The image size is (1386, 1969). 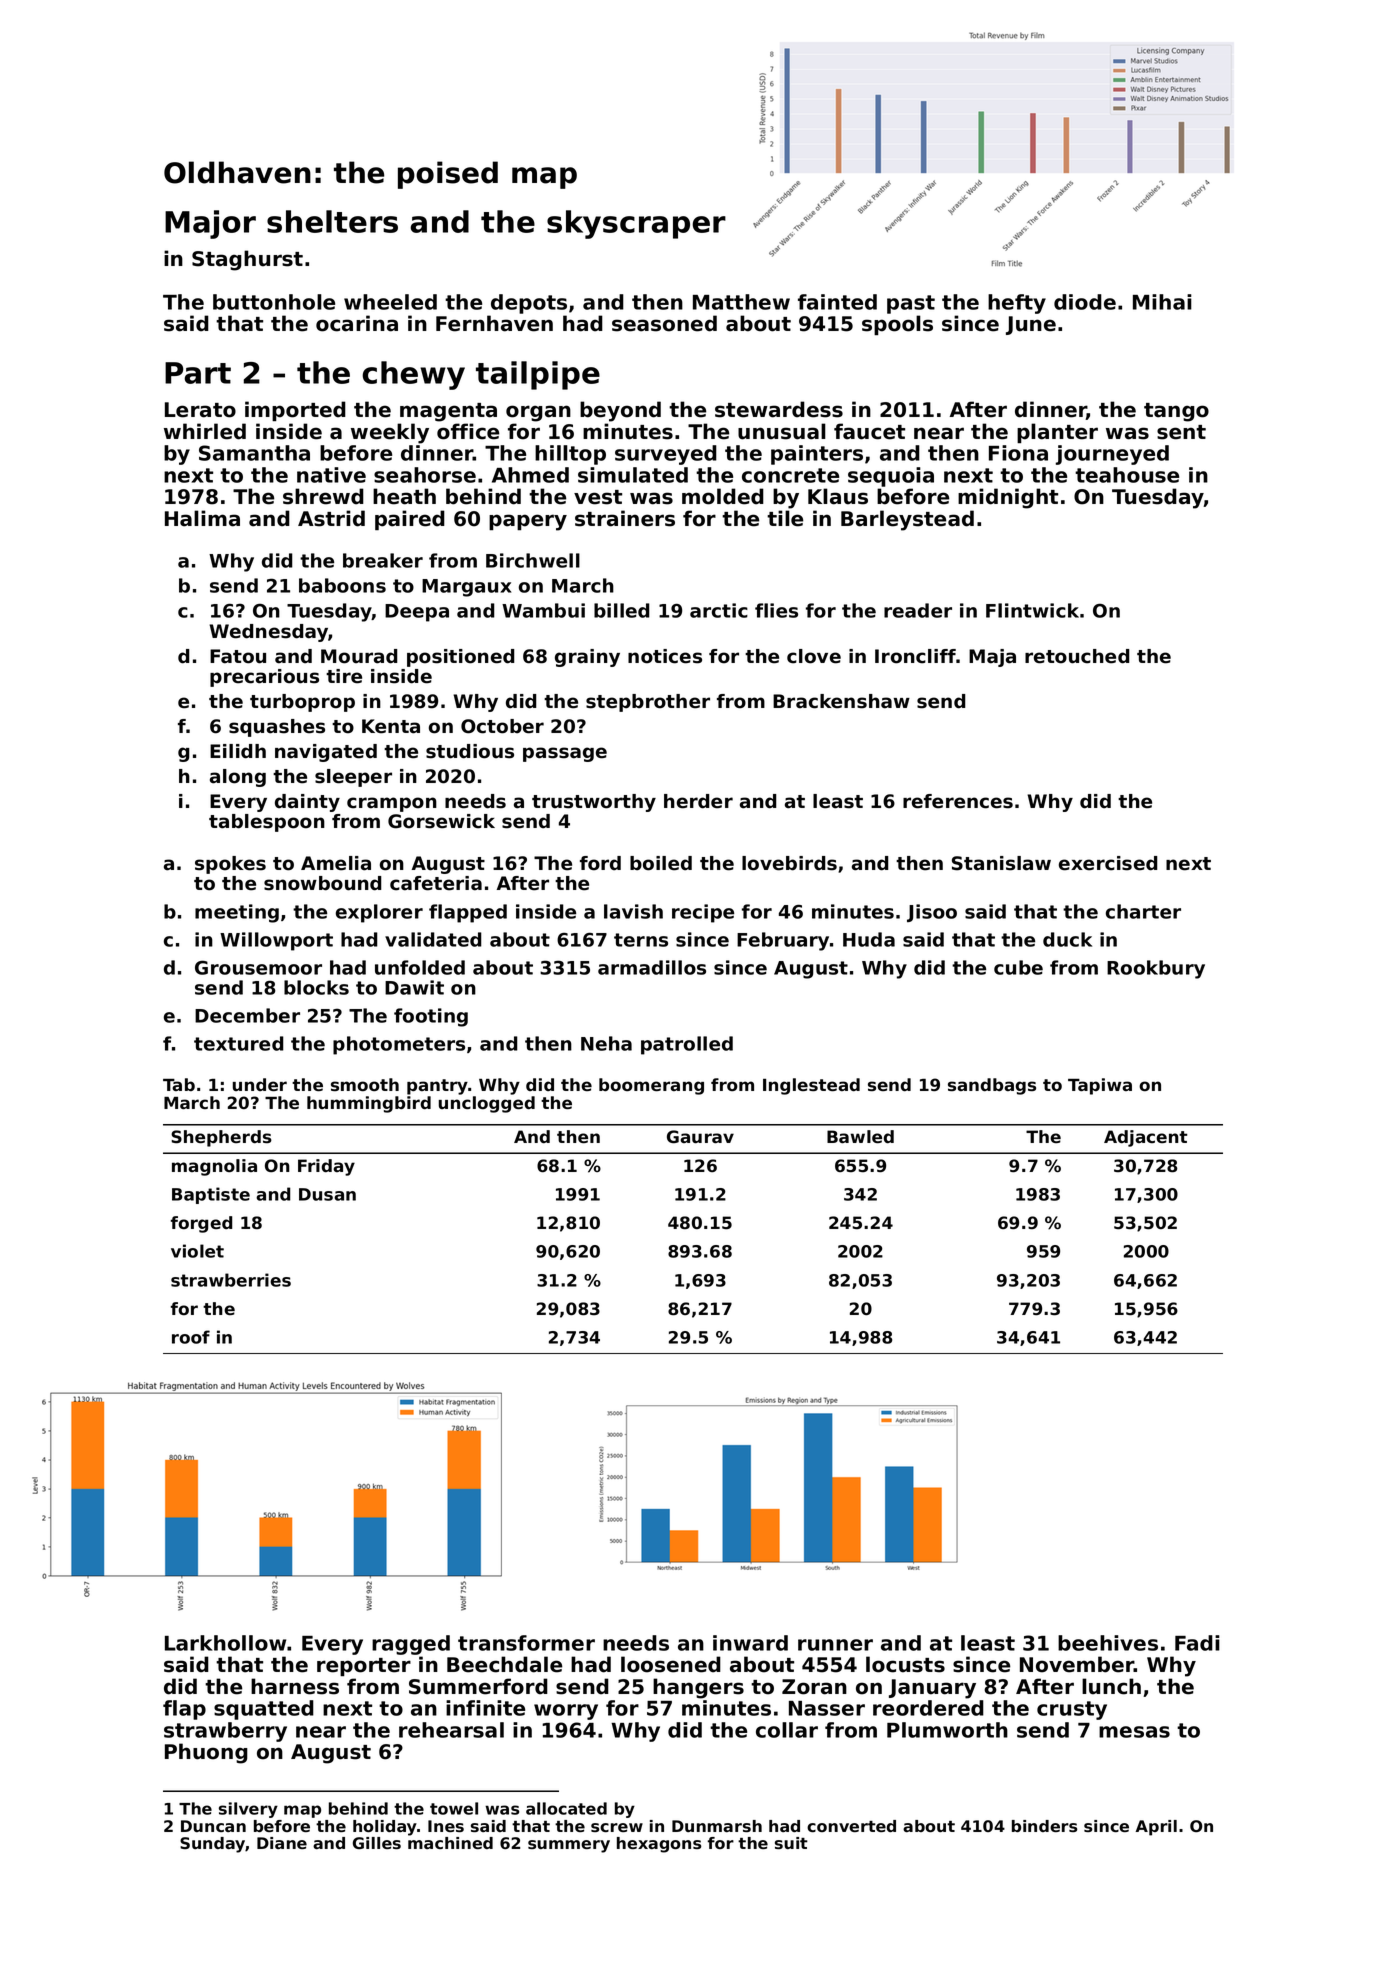 What do you see at coordinates (700, 1137) in the page?
I see `Gaurav` at bounding box center [700, 1137].
